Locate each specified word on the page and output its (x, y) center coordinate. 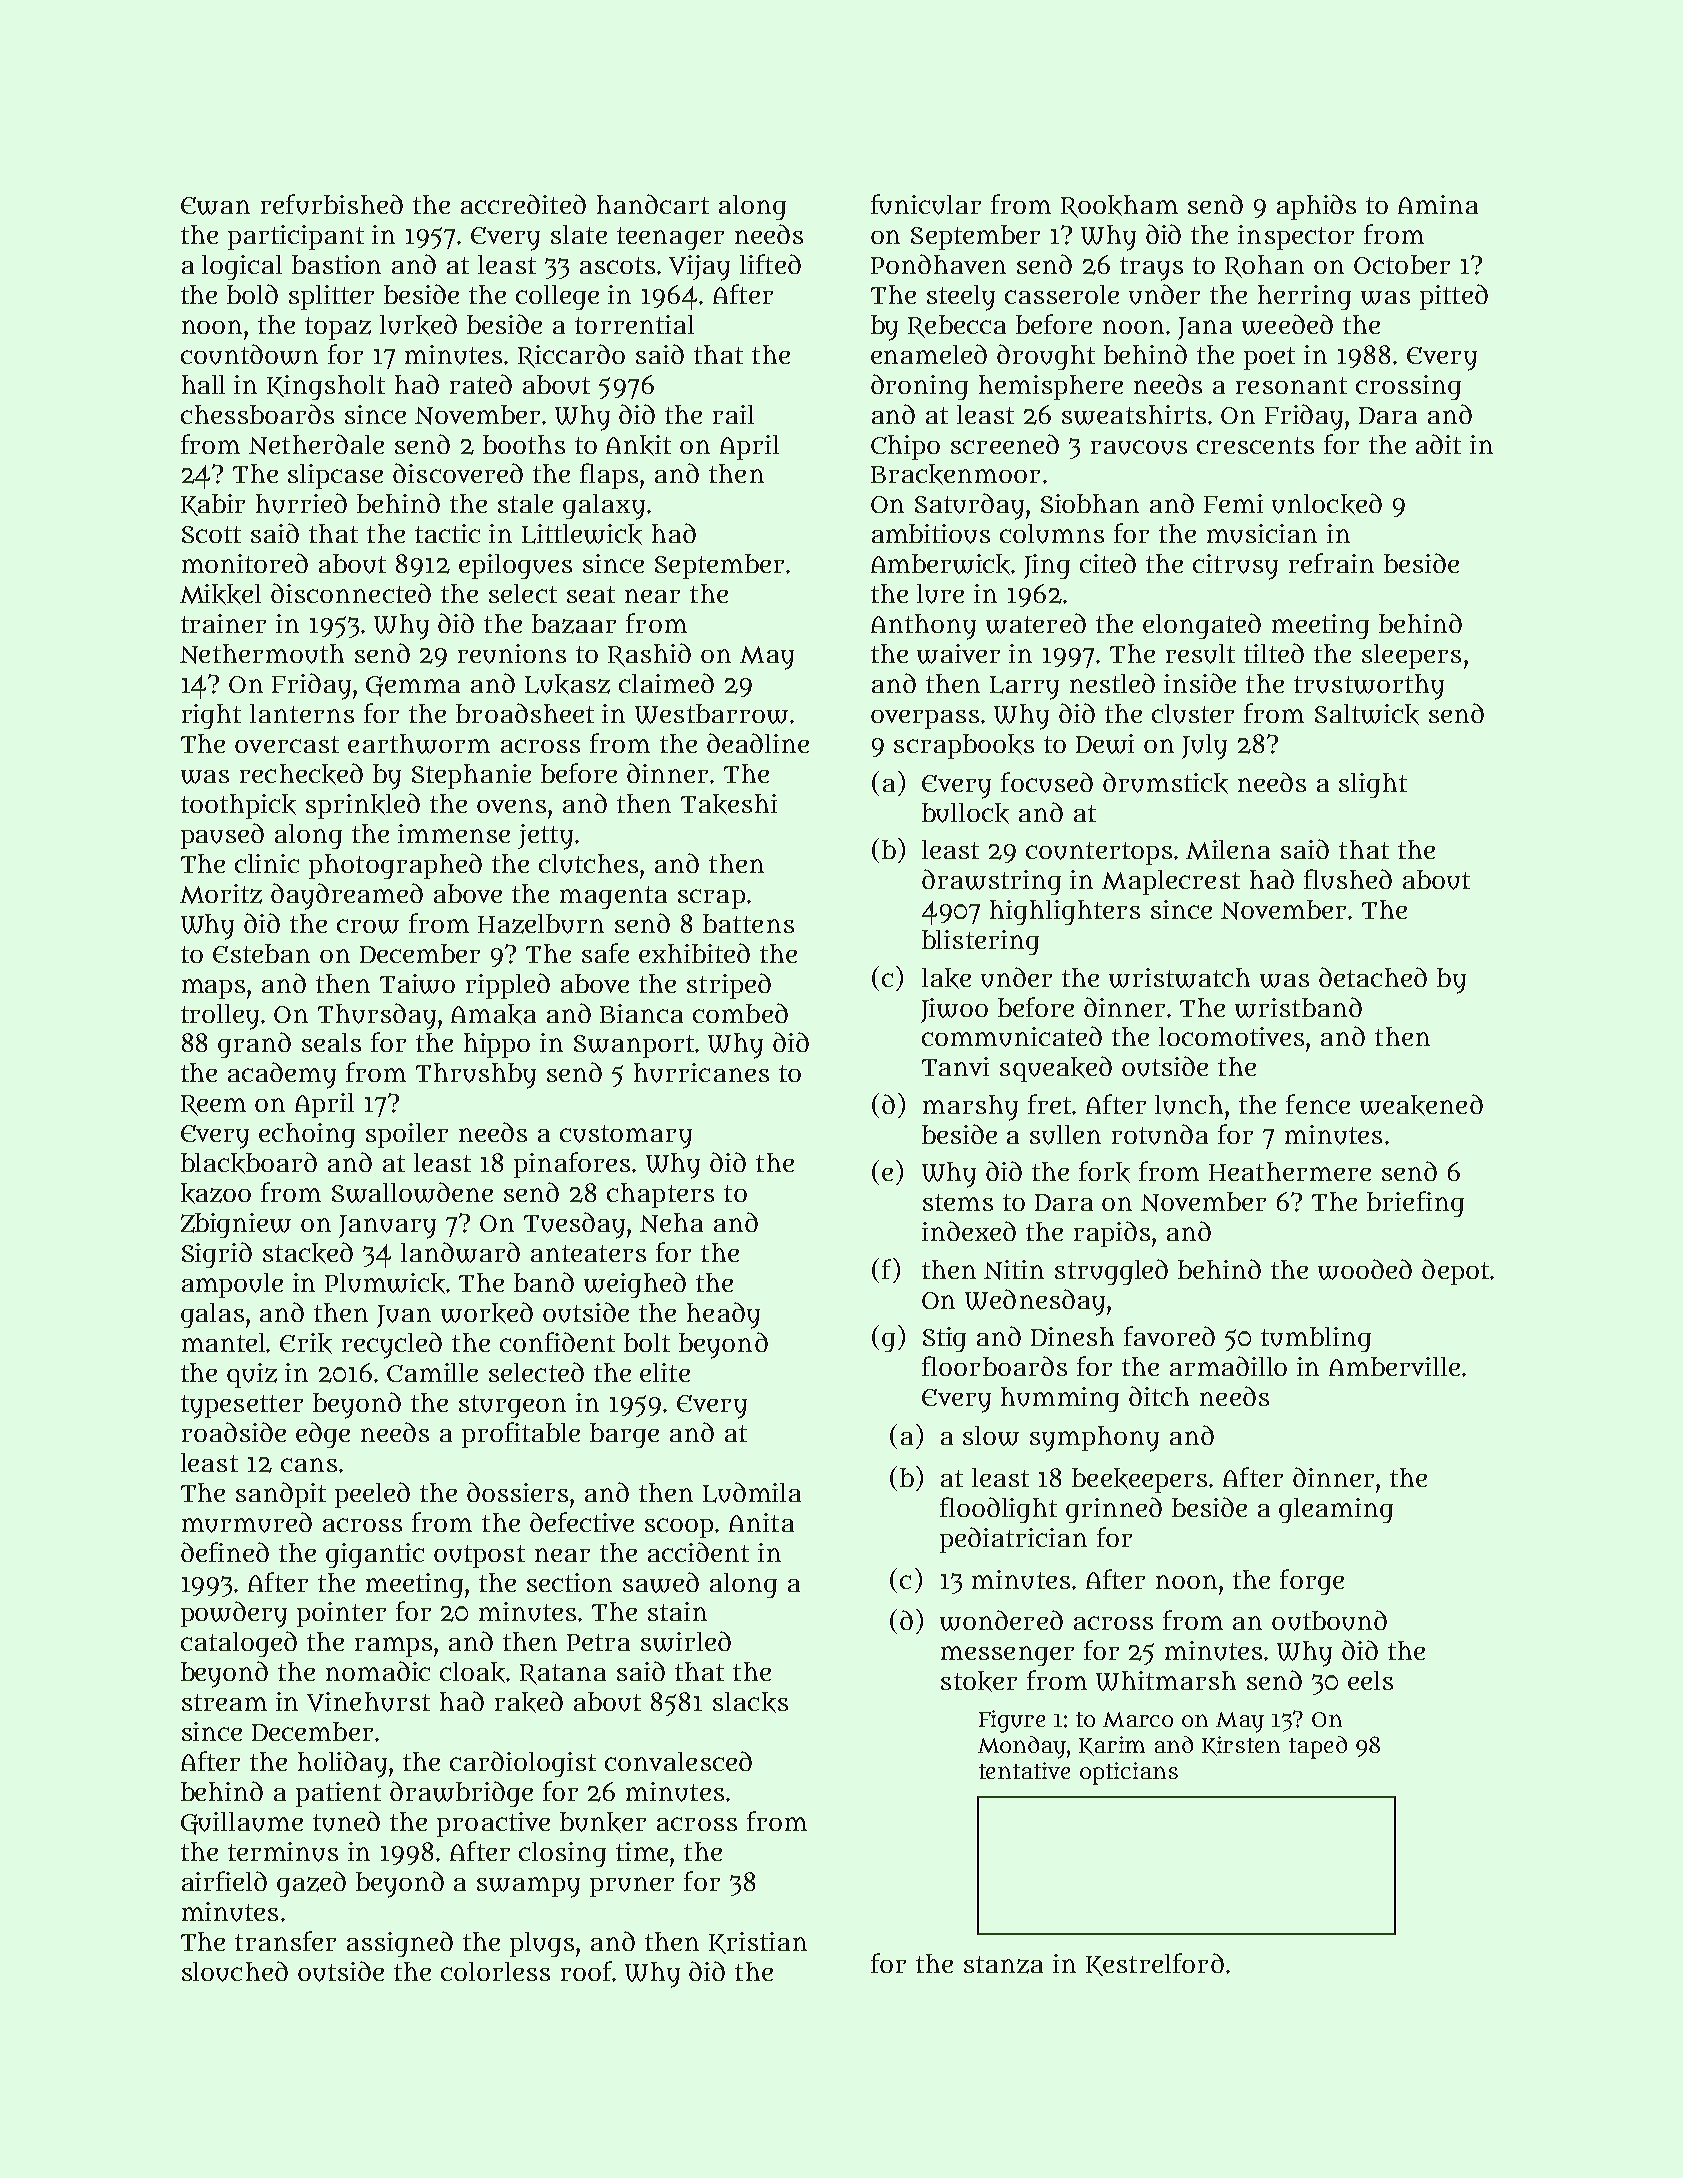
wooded (1365, 1269)
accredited (523, 204)
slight (1373, 785)
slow (991, 1436)
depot (1455, 1272)
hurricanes (701, 1073)
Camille (432, 1372)
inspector (1296, 237)
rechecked (301, 774)
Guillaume (242, 1823)
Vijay (699, 268)
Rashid (649, 655)
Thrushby (476, 1076)
